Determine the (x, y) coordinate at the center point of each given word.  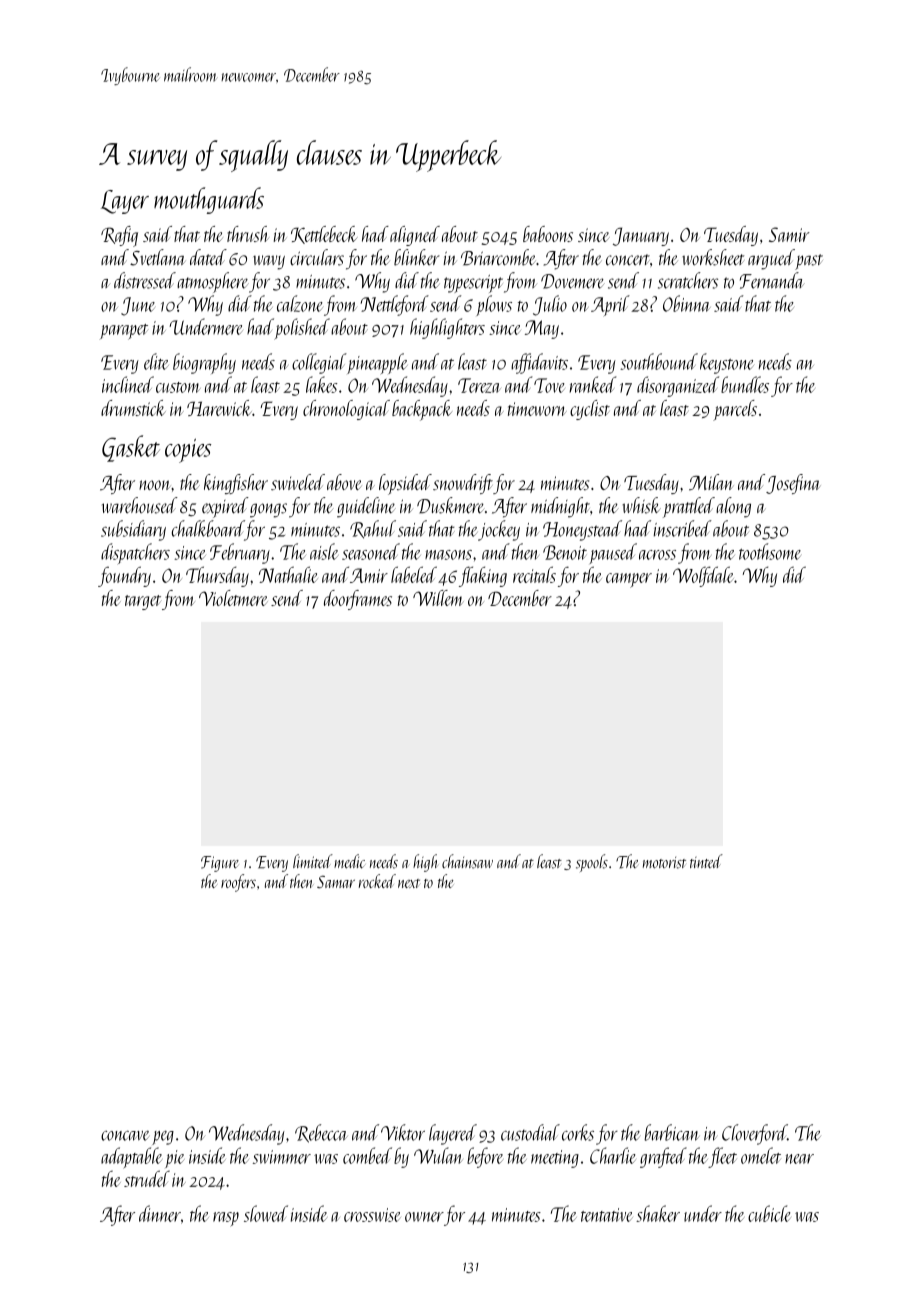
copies (188, 450)
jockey (499, 530)
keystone (727, 363)
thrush (248, 234)
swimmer (282, 1157)
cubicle (769, 1213)
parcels (735, 410)
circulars (317, 257)
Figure (220, 864)
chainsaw (467, 861)
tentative (607, 1215)
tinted (706, 861)
